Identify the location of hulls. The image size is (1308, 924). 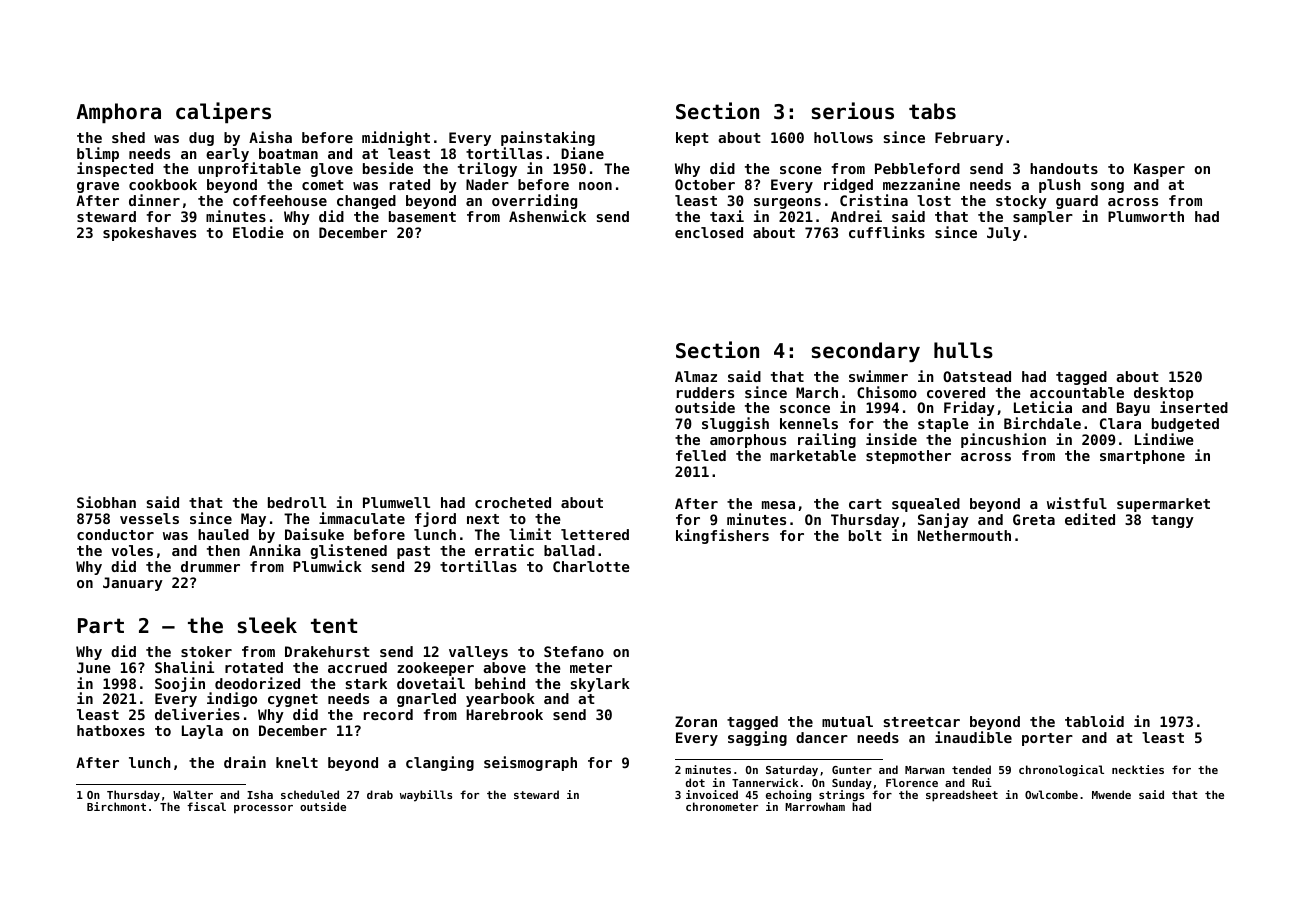
(963, 350).
